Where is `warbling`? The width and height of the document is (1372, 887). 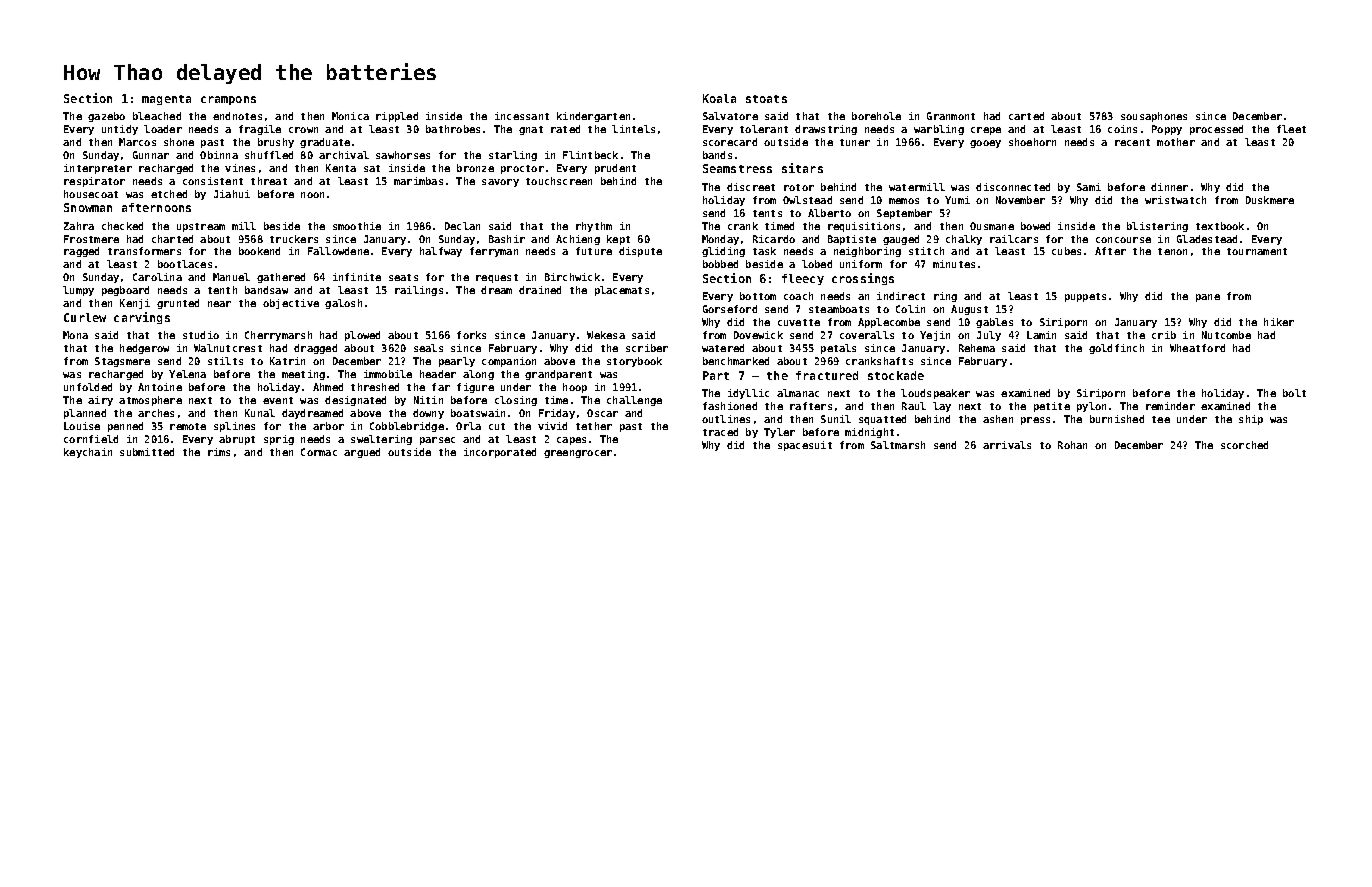
warbling is located at coordinates (939, 130).
